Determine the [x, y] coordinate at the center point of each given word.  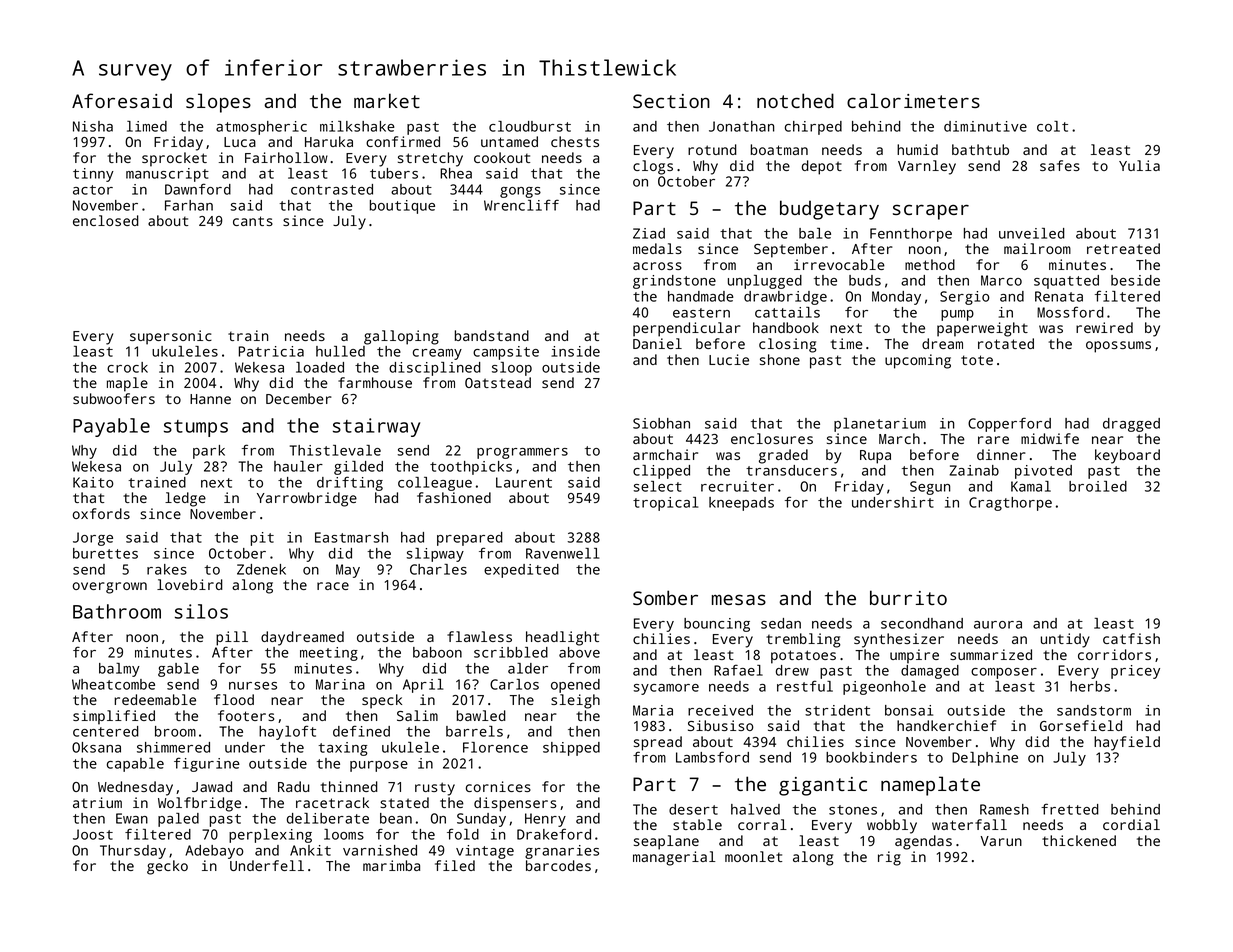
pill [232, 638]
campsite [506, 353]
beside [1135, 280]
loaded [320, 367]
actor [93, 190]
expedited [521, 571]
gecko [167, 867]
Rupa [875, 457]
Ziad [649, 233]
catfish [1131, 638]
